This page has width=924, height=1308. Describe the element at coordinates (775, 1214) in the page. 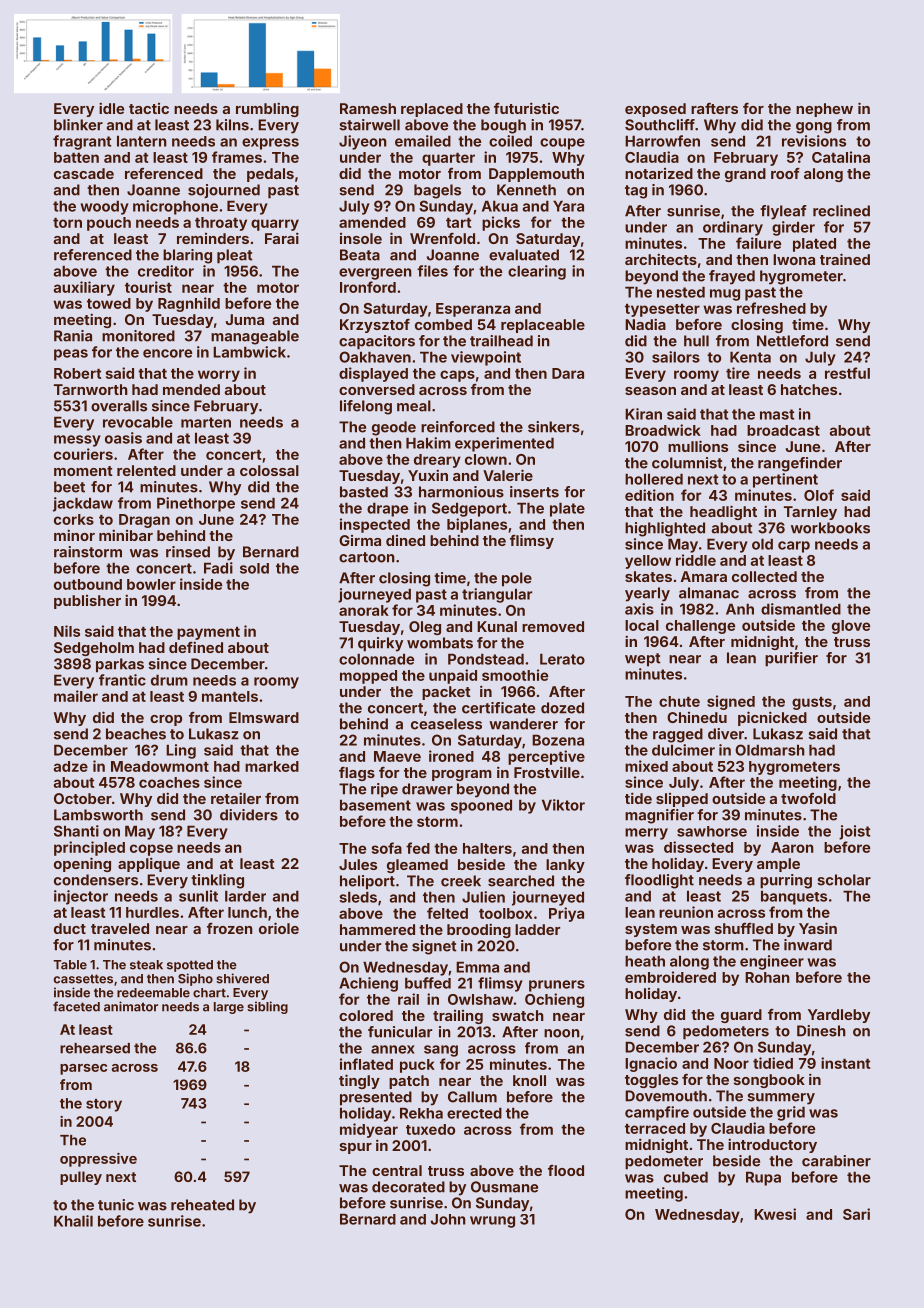

I see `Kwesi` at that location.
